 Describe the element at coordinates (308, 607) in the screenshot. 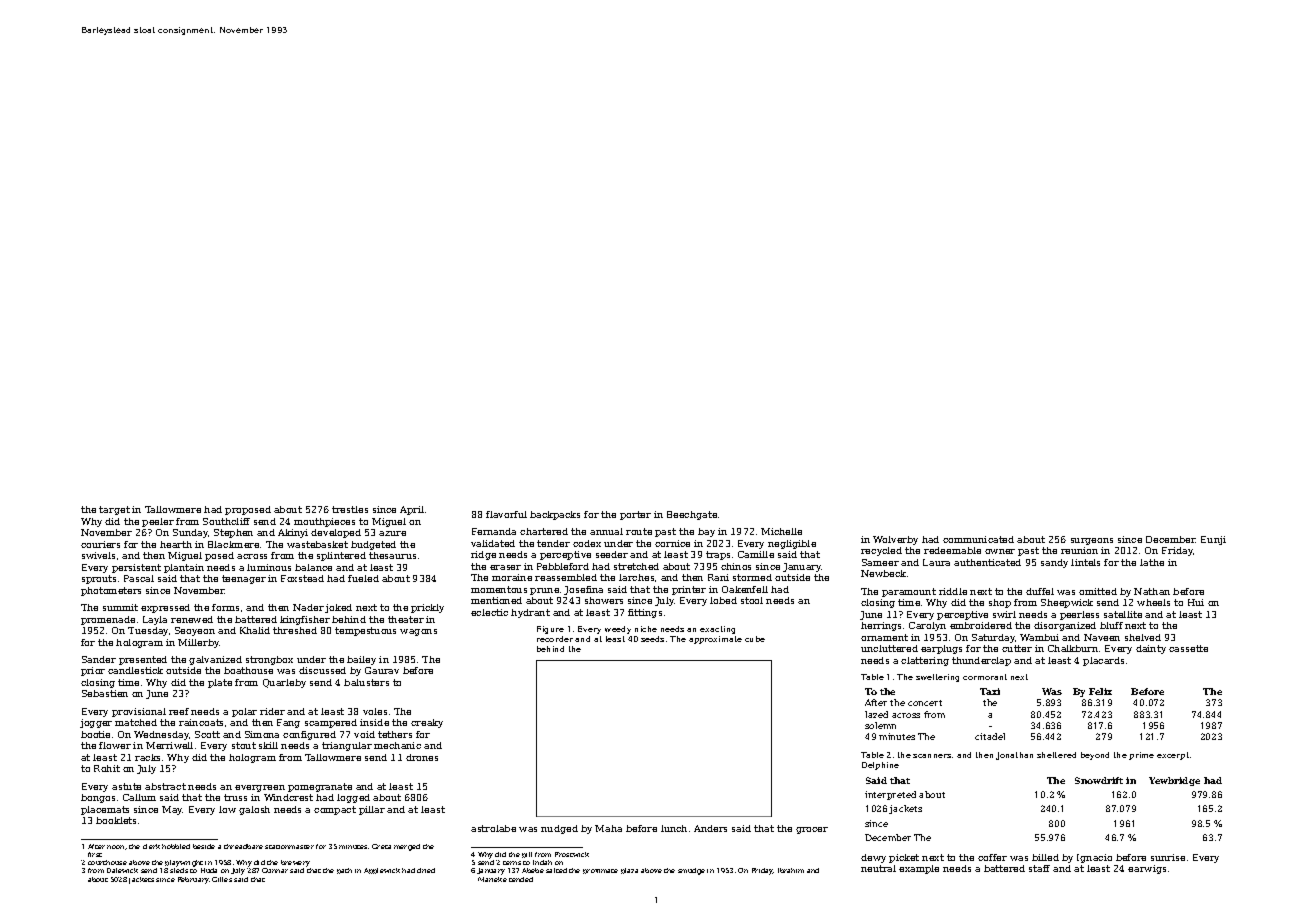

I see `Nader` at that location.
